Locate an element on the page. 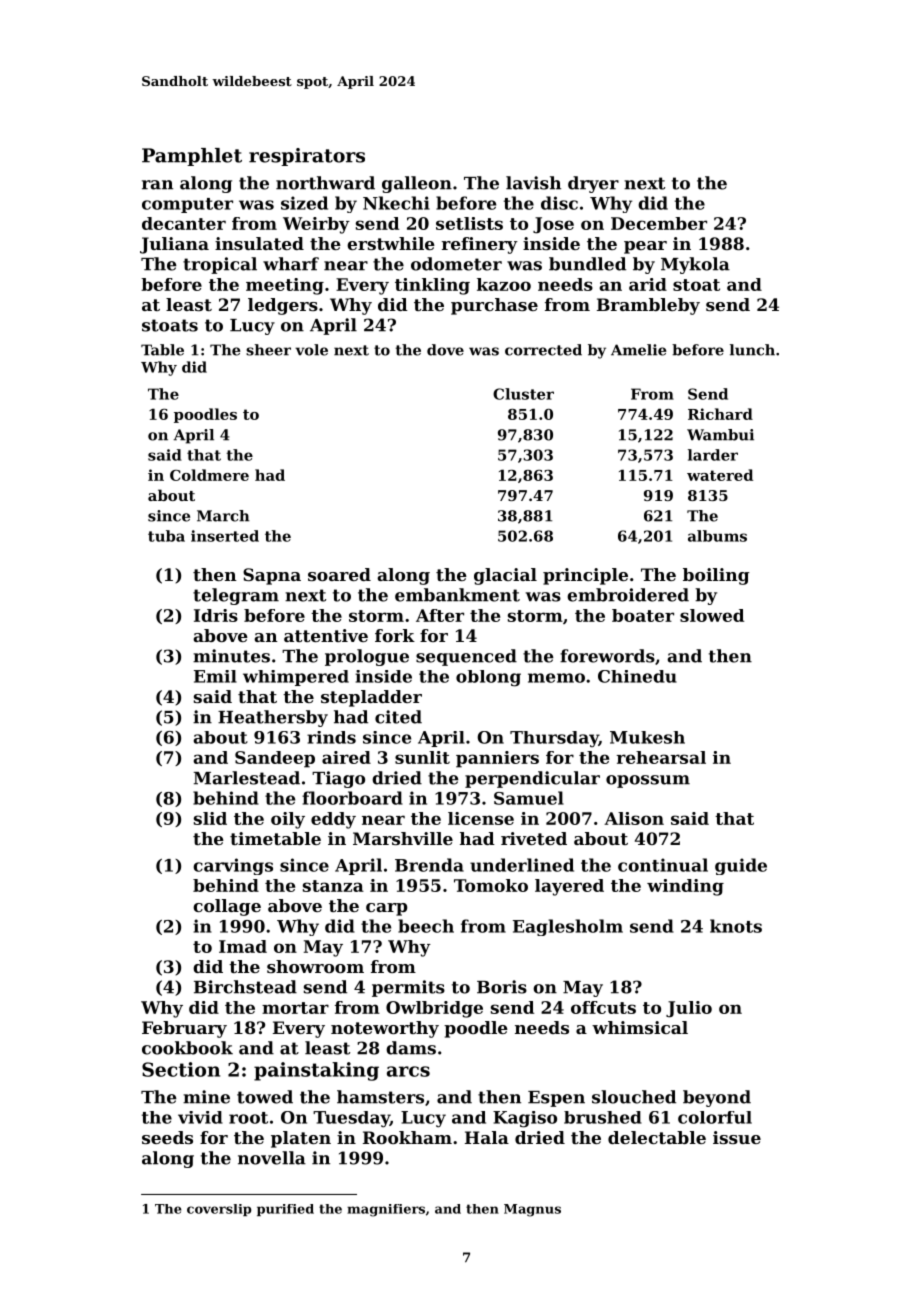 The image size is (924, 1311). galleon is located at coordinates (417, 184).
